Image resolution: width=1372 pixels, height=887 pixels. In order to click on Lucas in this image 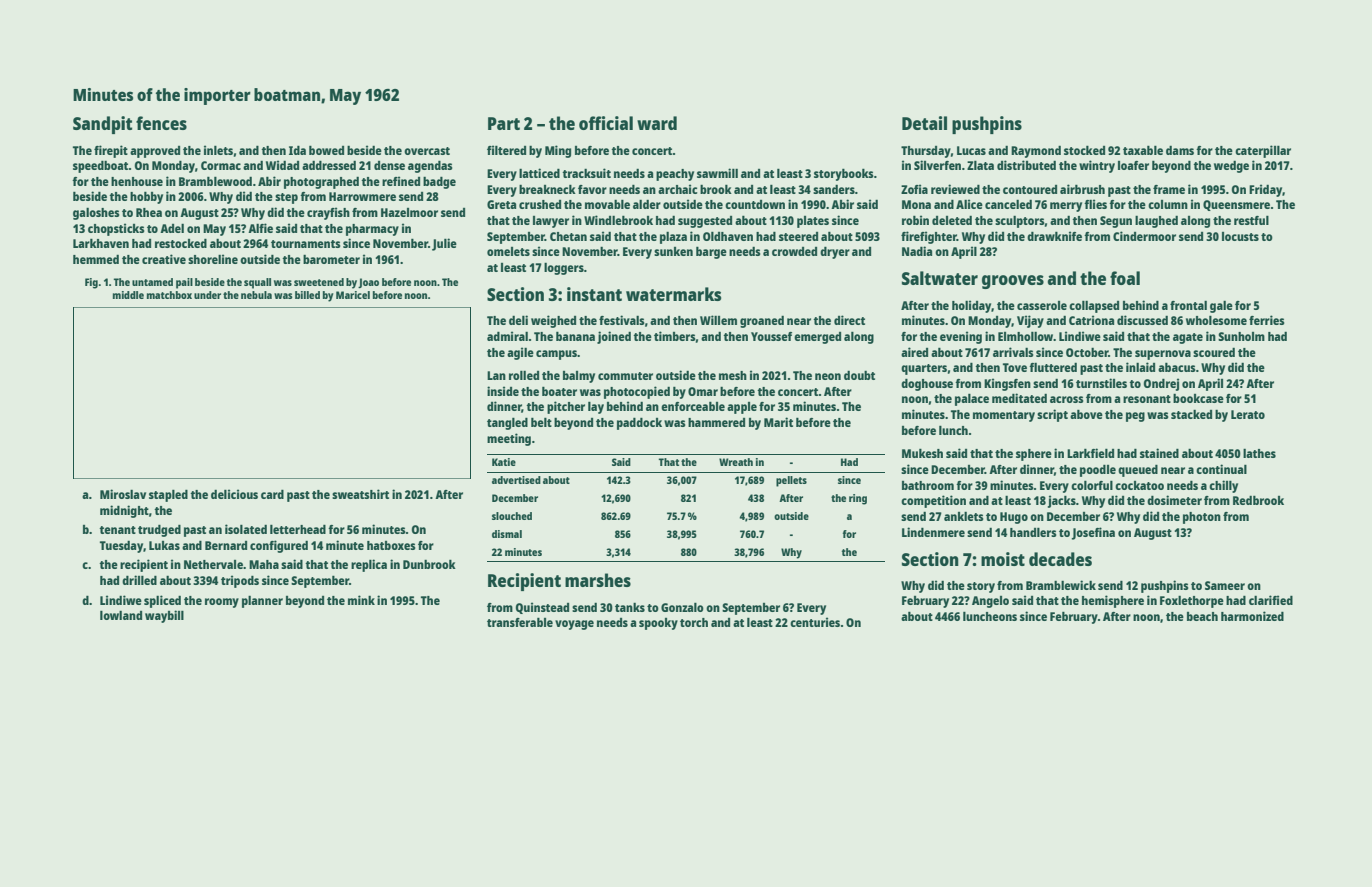, I will do `click(971, 150)`.
